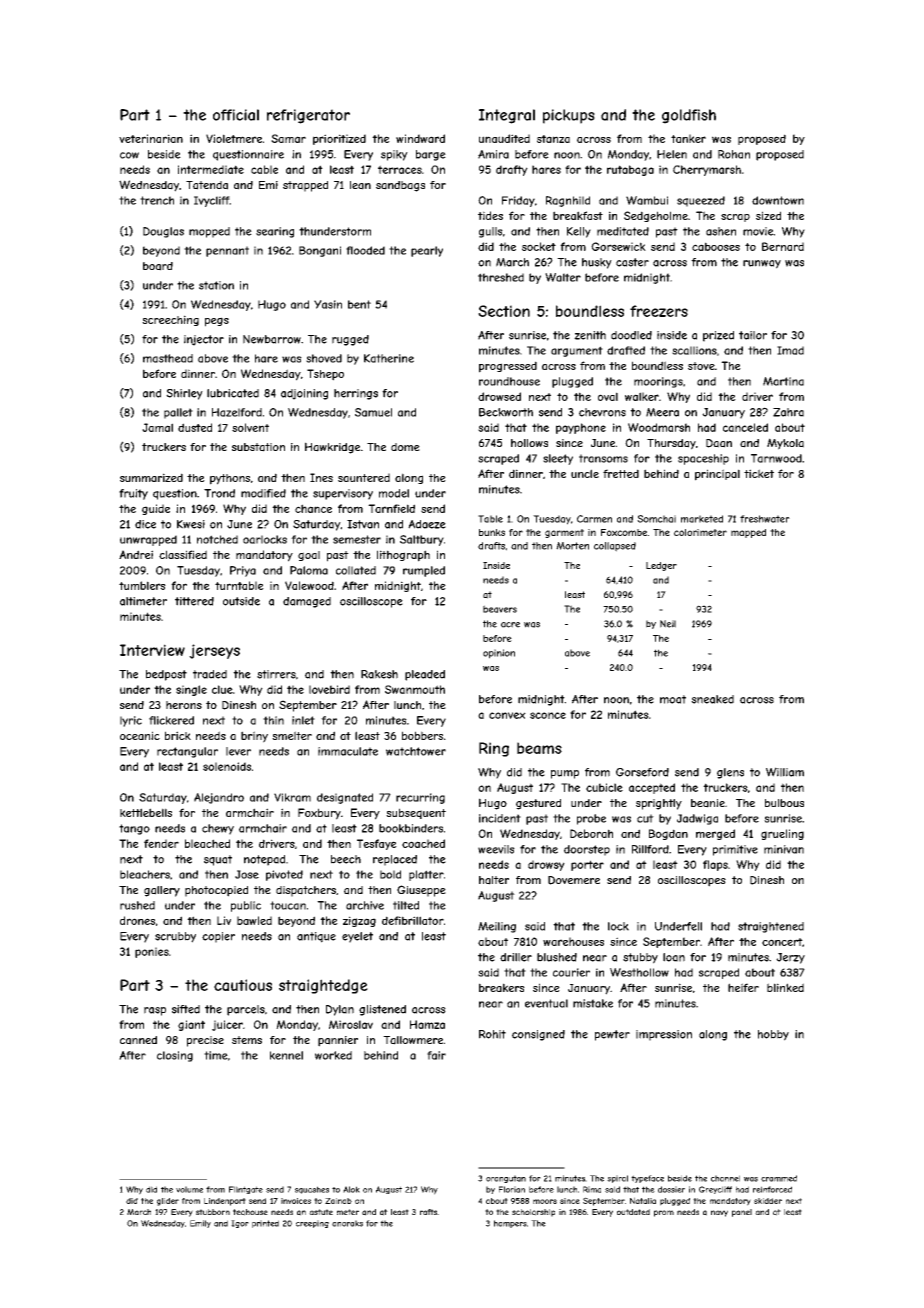  I want to click on hampers, so click(510, 1224).
